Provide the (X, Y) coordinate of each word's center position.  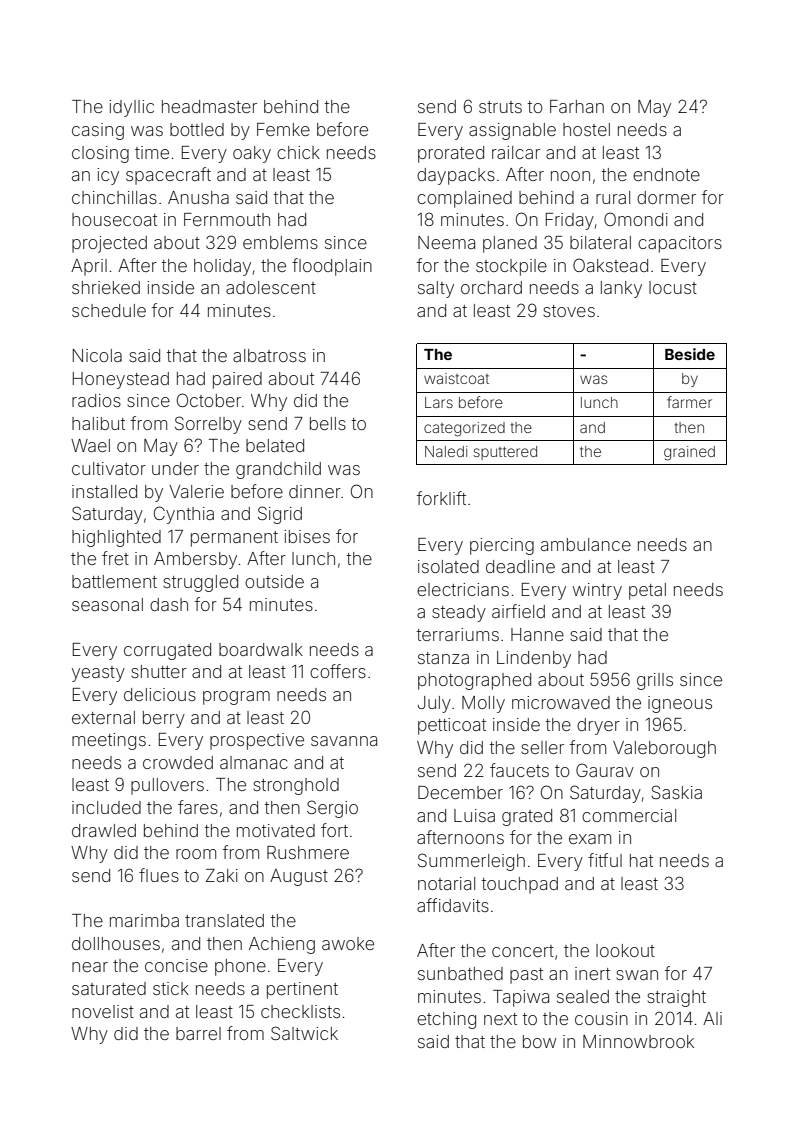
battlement (114, 581)
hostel (586, 129)
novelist (103, 1011)
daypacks (456, 176)
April (89, 267)
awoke (348, 943)
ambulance (586, 544)
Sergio (332, 809)
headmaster (209, 106)
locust (673, 287)
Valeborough (664, 749)
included (106, 807)
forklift (441, 498)
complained (464, 199)
